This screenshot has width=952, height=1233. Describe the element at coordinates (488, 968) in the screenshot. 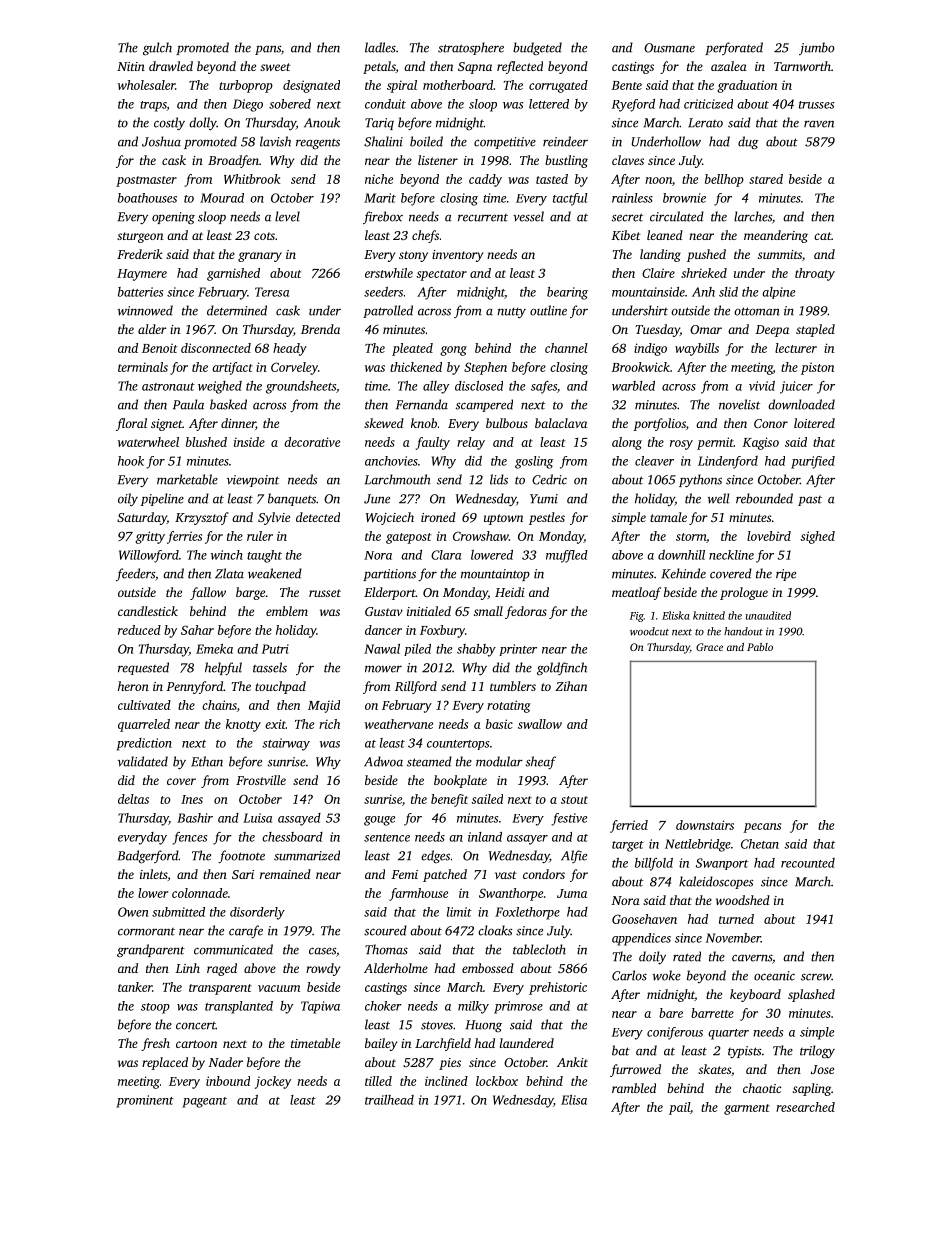

I see `embossed` at that location.
